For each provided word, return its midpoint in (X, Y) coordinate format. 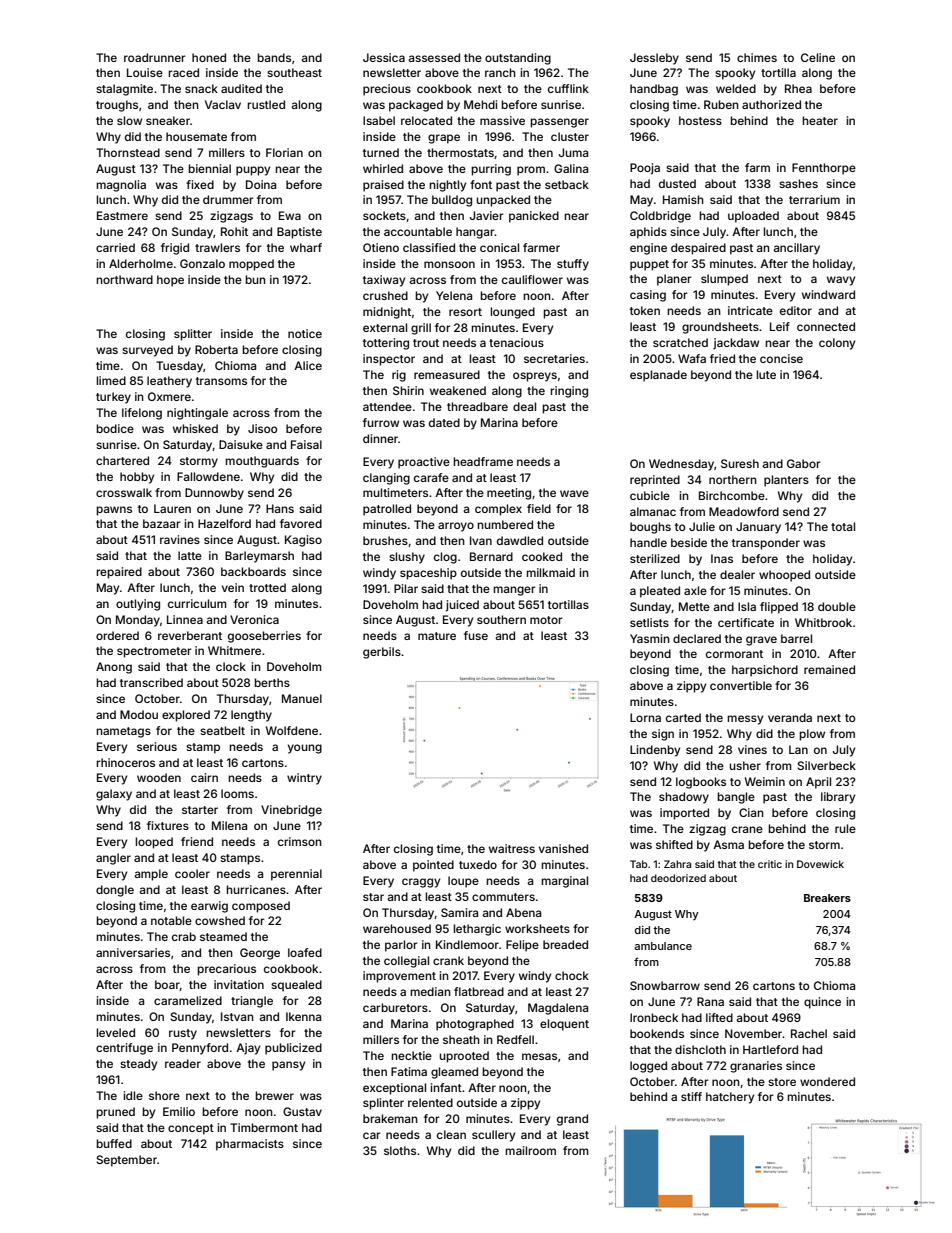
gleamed (454, 1073)
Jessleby (654, 59)
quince (822, 1003)
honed (209, 57)
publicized (293, 1049)
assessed (434, 57)
